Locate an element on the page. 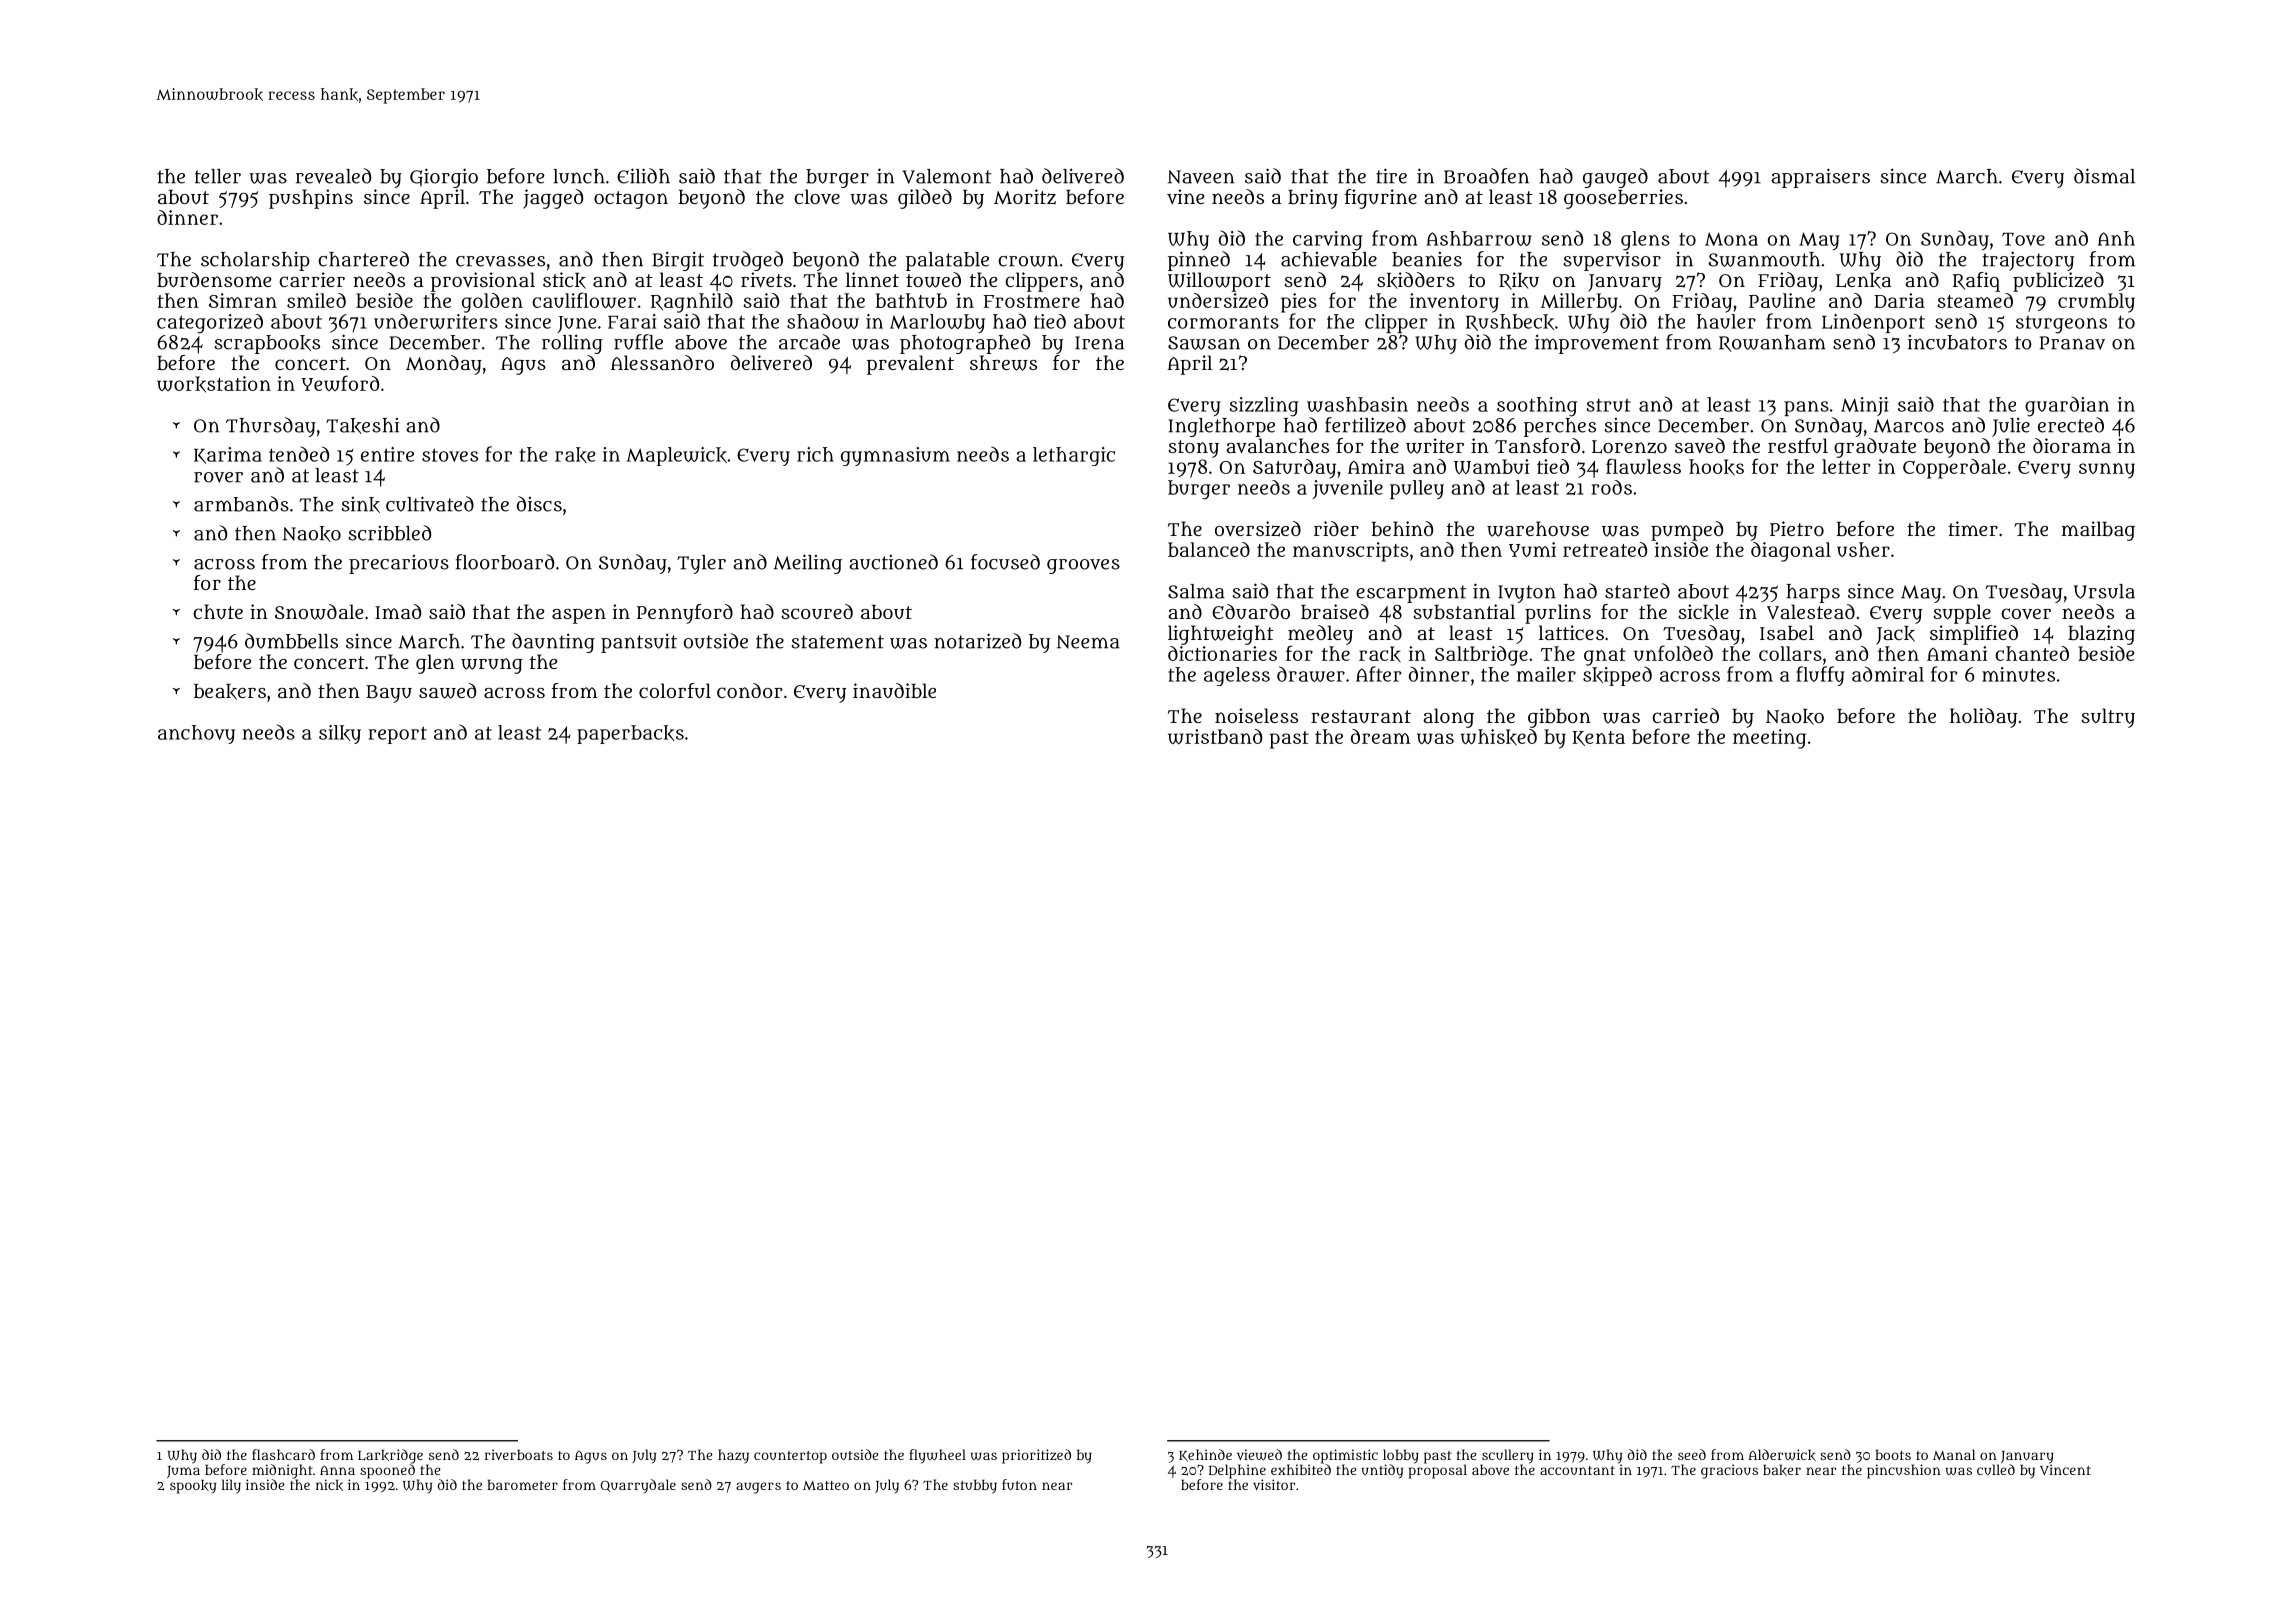 Image resolution: width=2292 pixels, height=1620 pixels. holiday is located at coordinates (1983, 718).
